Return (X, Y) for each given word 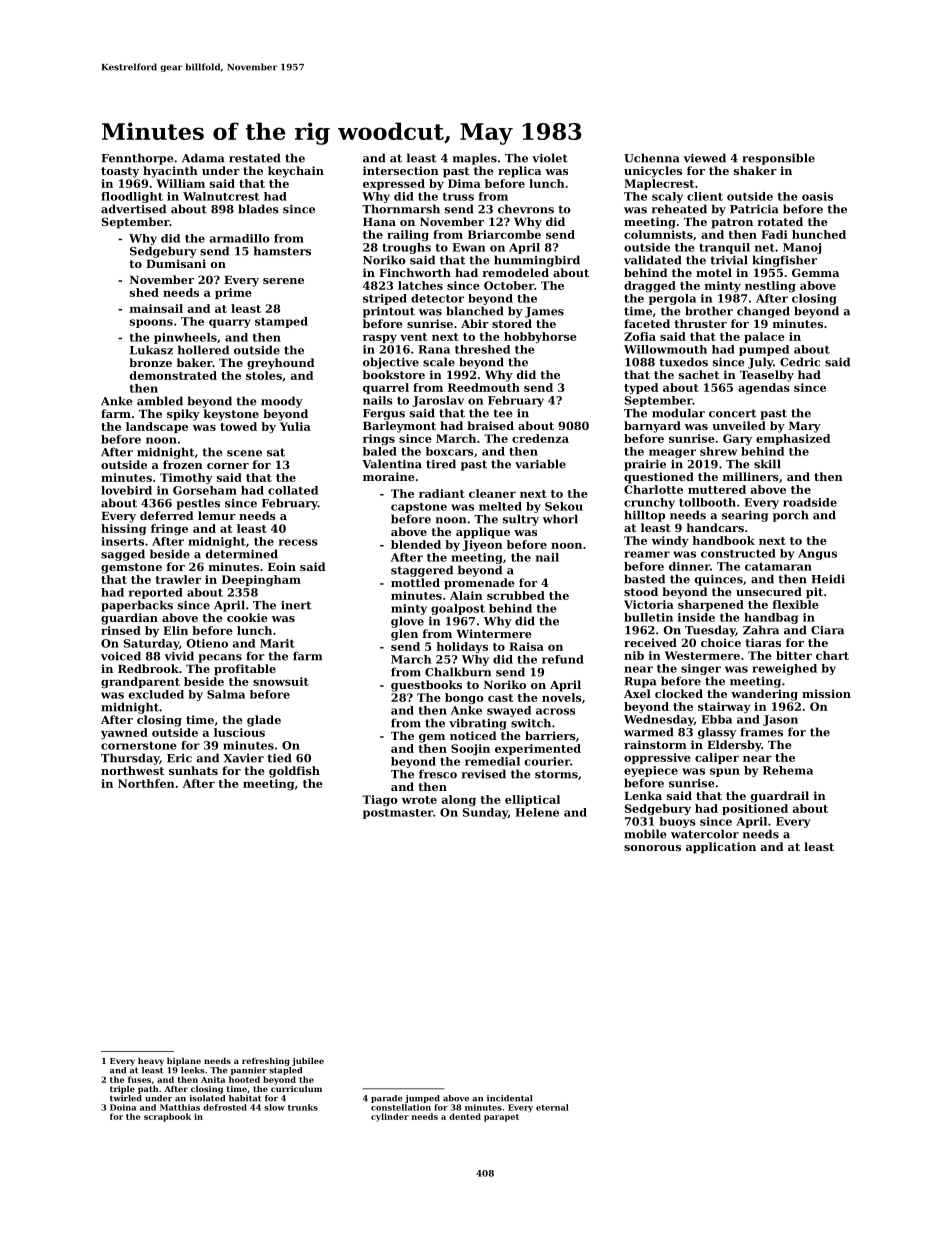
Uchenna (651, 158)
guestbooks (426, 686)
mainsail (156, 308)
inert (296, 605)
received (650, 642)
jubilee (308, 1061)
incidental (509, 1098)
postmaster (398, 814)
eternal (552, 1107)
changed (763, 312)
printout (389, 312)
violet (550, 158)
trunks (303, 1107)
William (180, 183)
